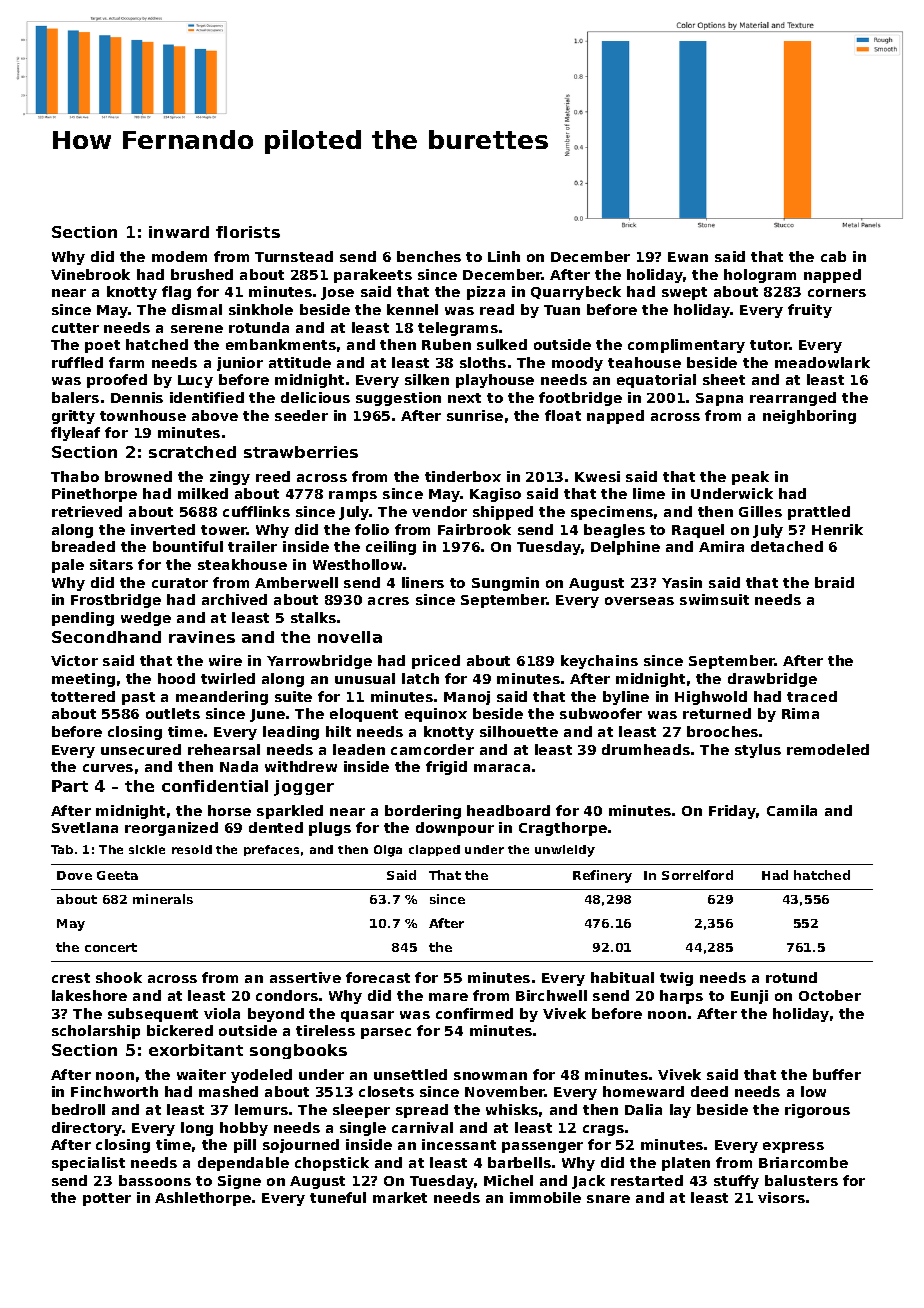 The image size is (924, 1308). I want to click on tutor, so click(770, 345).
